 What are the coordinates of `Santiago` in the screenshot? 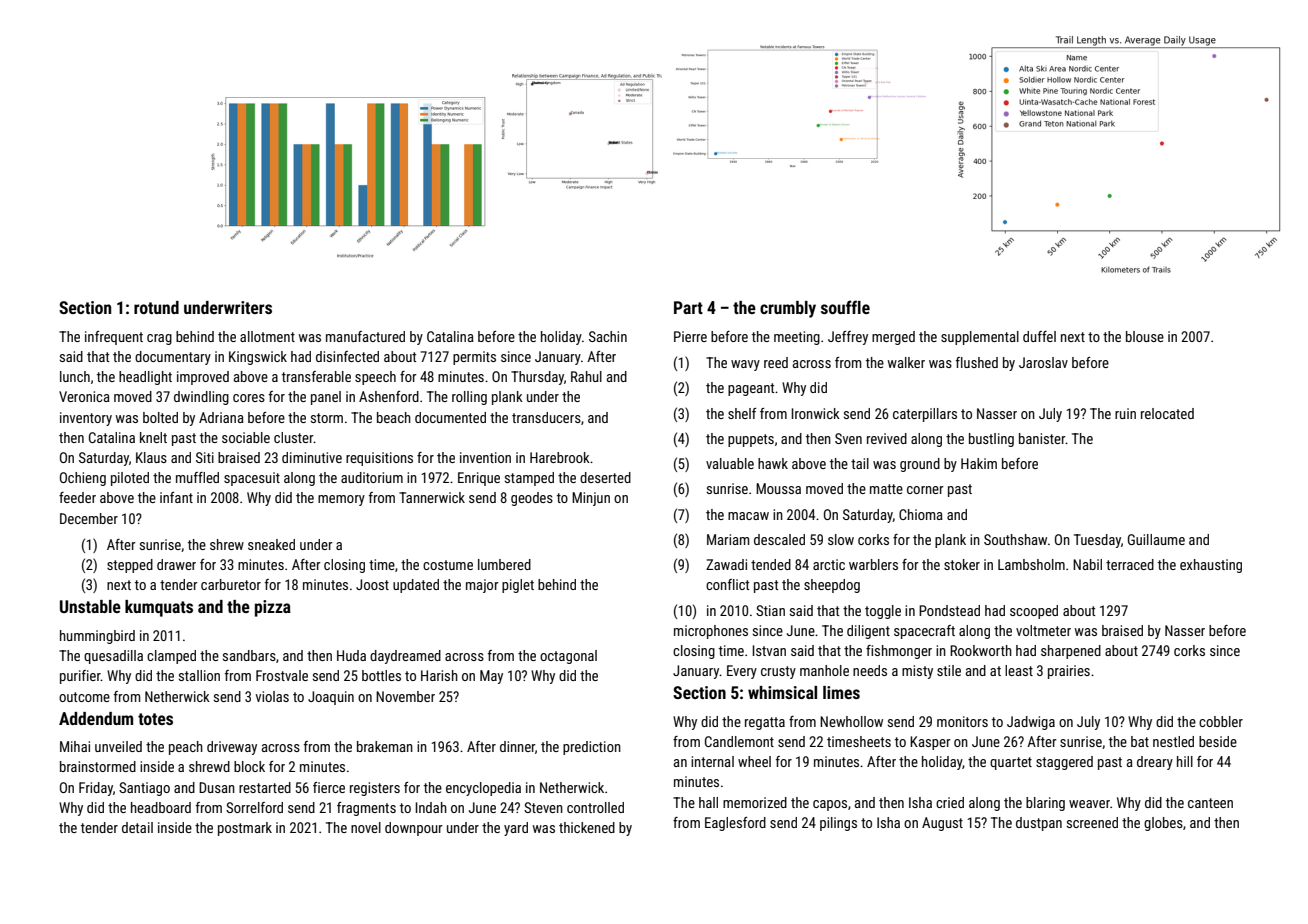 It's located at (144, 789).
